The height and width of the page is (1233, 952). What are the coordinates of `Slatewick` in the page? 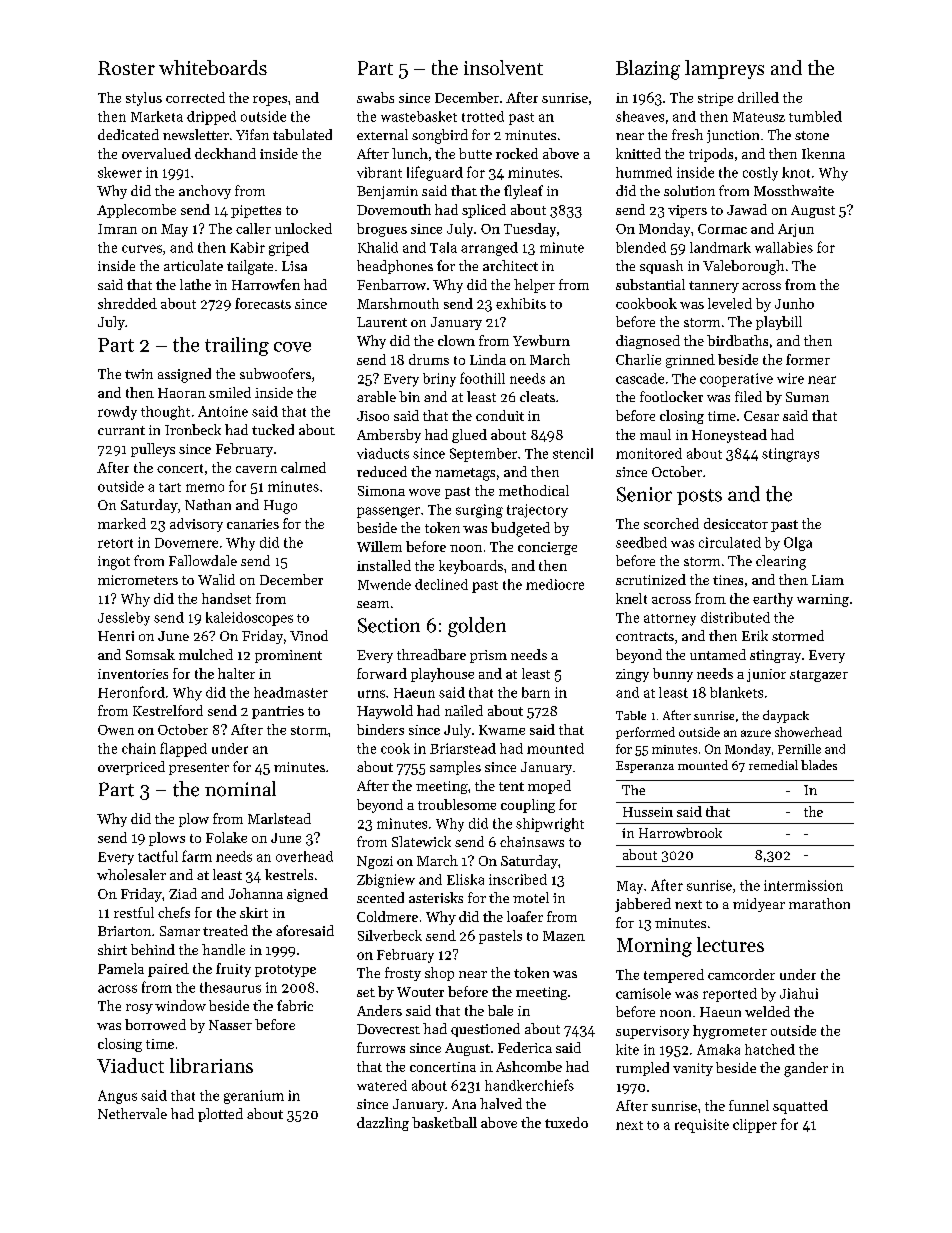 It's located at (421, 841).
